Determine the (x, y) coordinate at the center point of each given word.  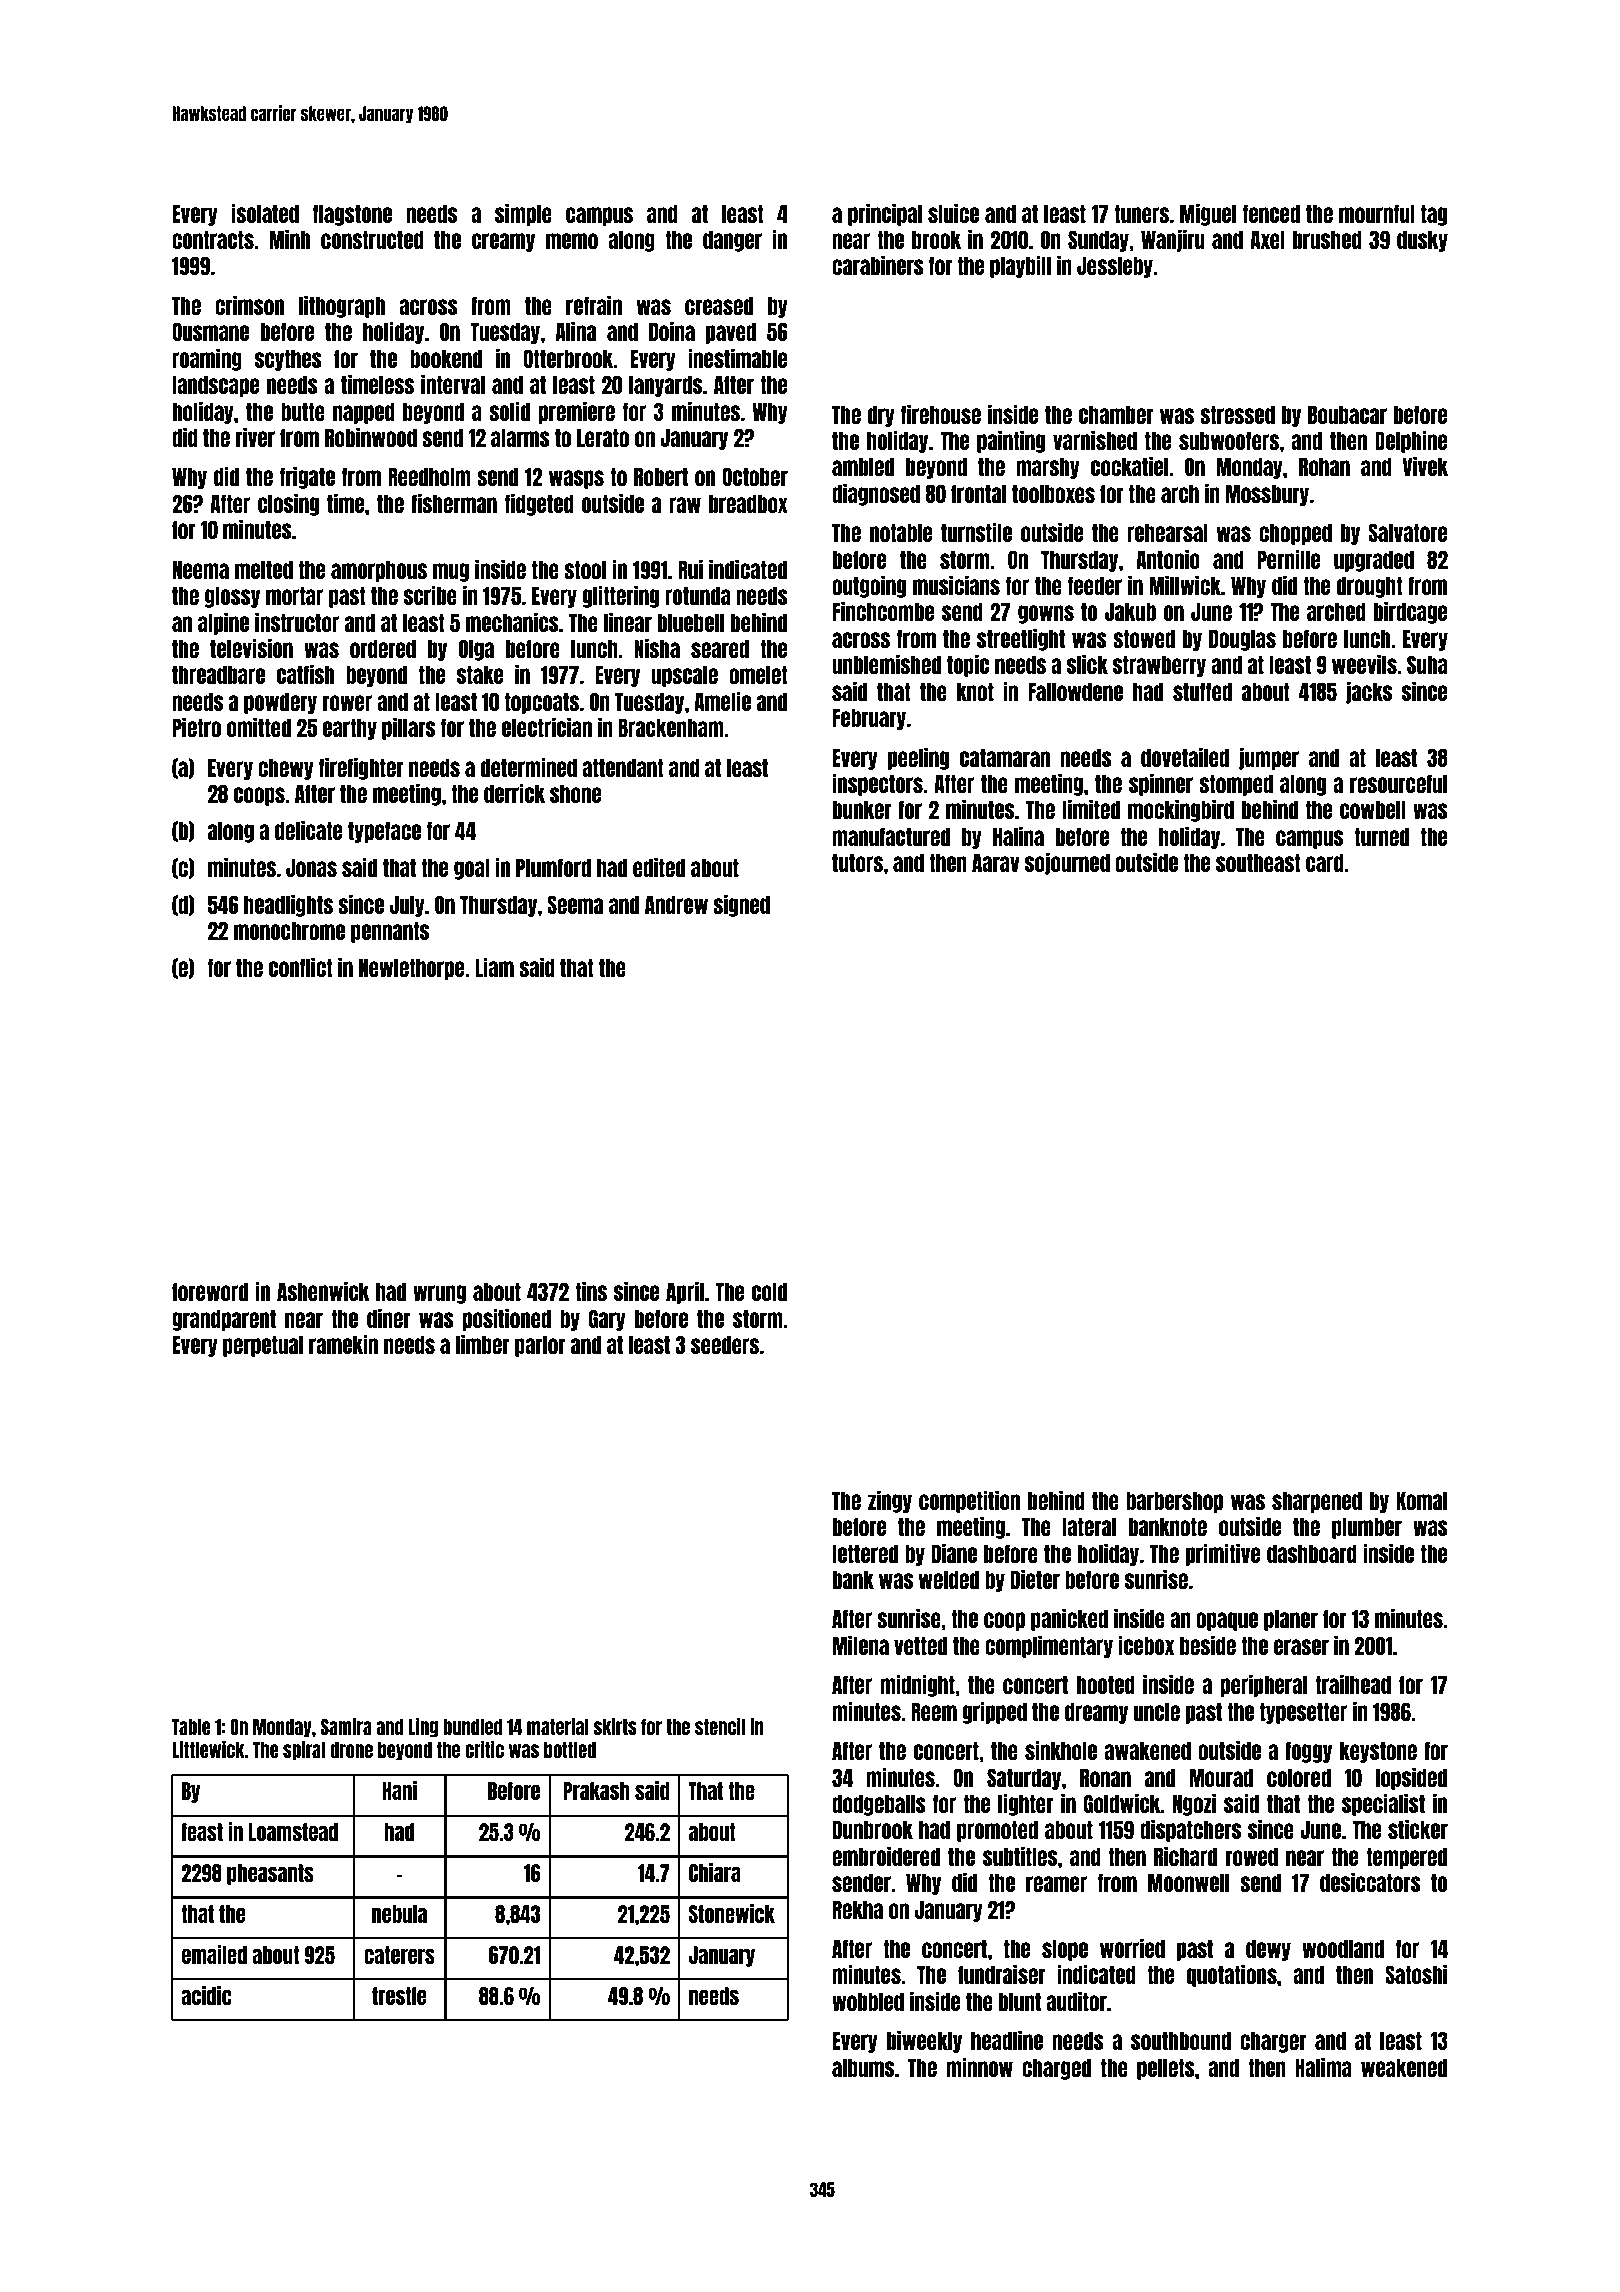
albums (863, 2068)
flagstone (352, 215)
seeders (725, 1345)
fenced (1271, 213)
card (1325, 863)
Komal (1422, 1501)
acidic (206, 1995)
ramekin (343, 1344)
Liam (494, 967)
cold (769, 1292)
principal (885, 214)
